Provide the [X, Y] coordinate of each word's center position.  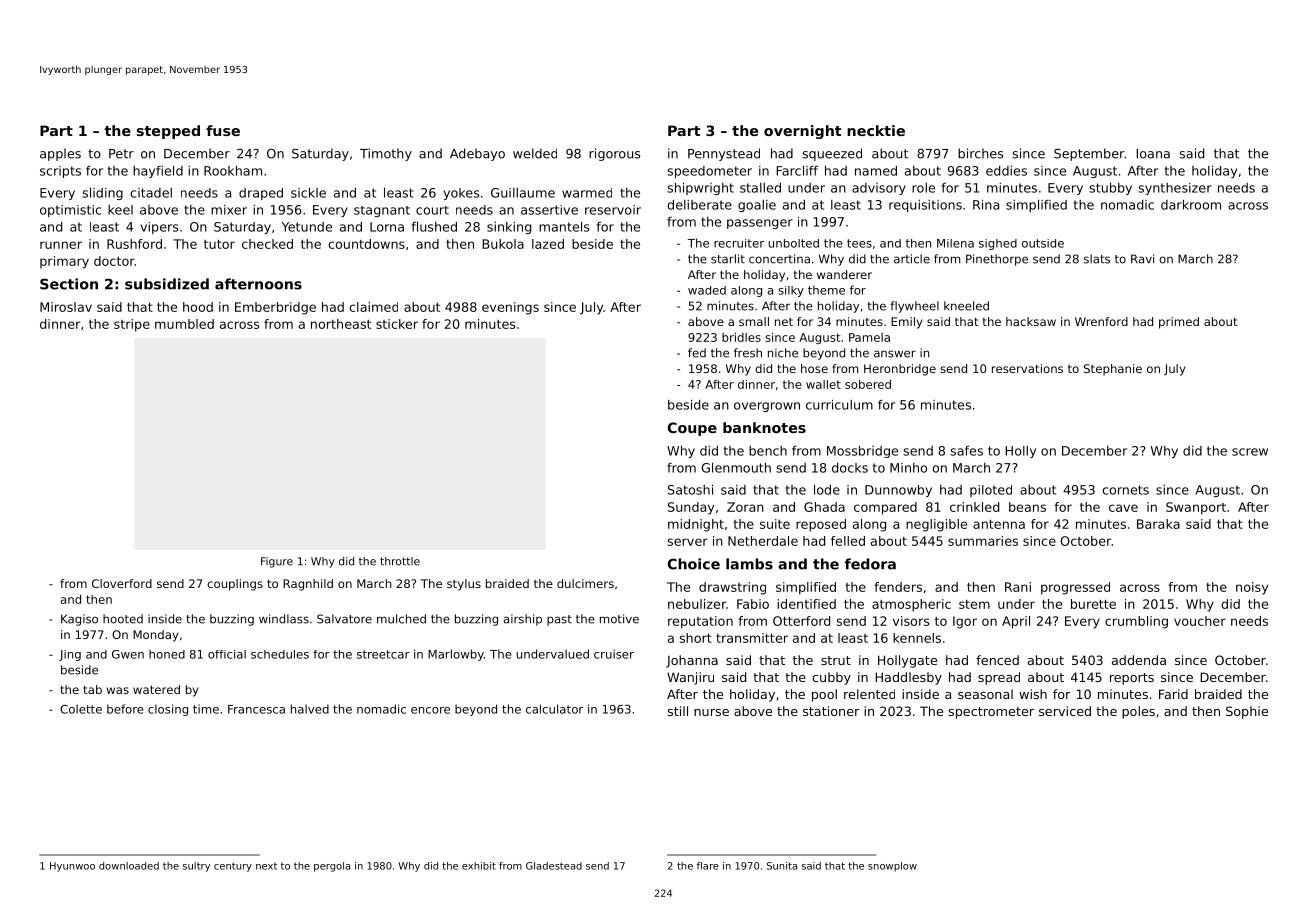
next [266, 866]
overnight [802, 132]
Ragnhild [308, 585]
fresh [748, 353]
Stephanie [1113, 370]
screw [1250, 452]
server [688, 542]
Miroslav [66, 307]
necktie [876, 130]
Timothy [386, 154]
